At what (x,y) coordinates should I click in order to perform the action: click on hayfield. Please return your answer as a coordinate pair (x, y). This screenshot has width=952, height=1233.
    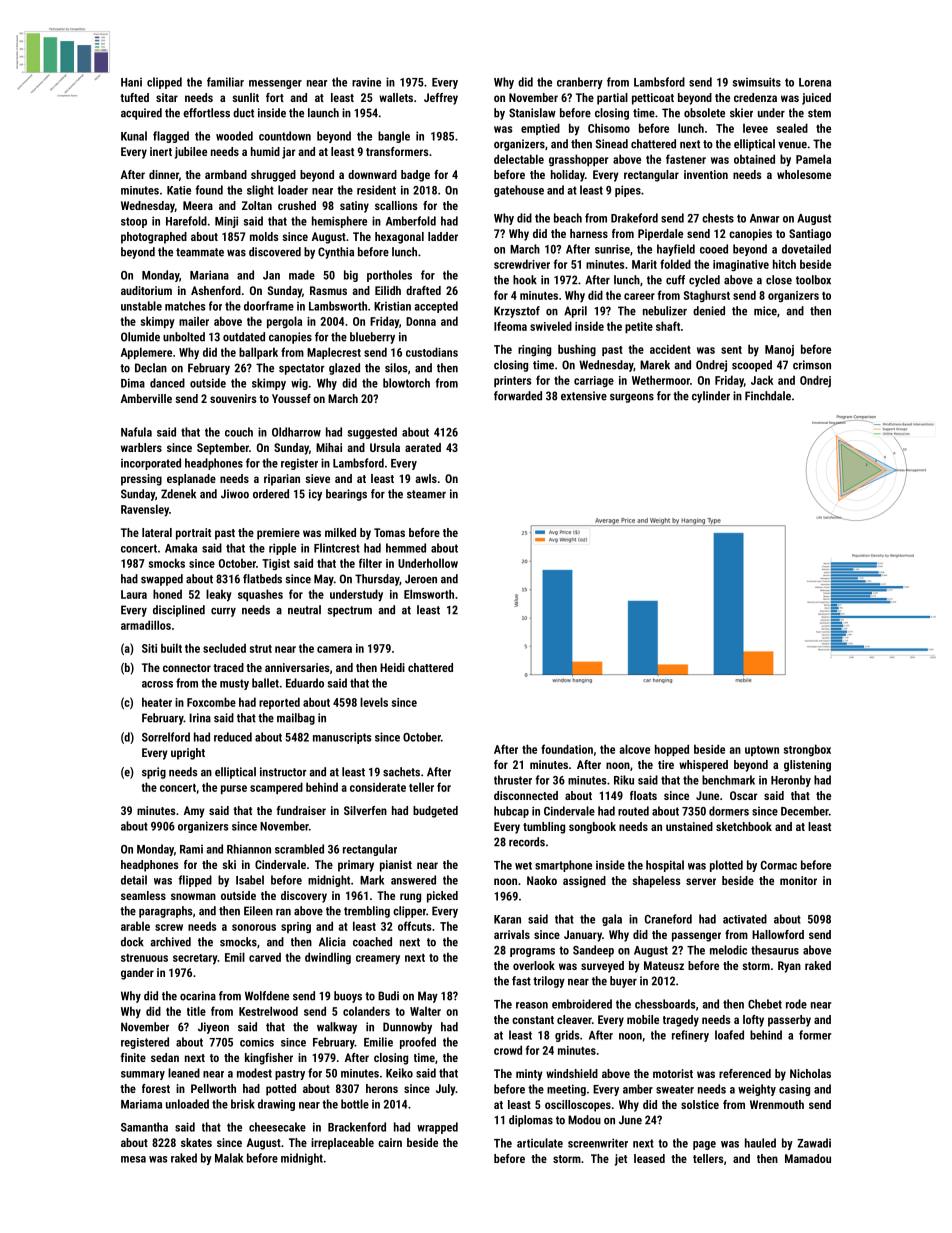
    Looking at the image, I should click on (676, 250).
